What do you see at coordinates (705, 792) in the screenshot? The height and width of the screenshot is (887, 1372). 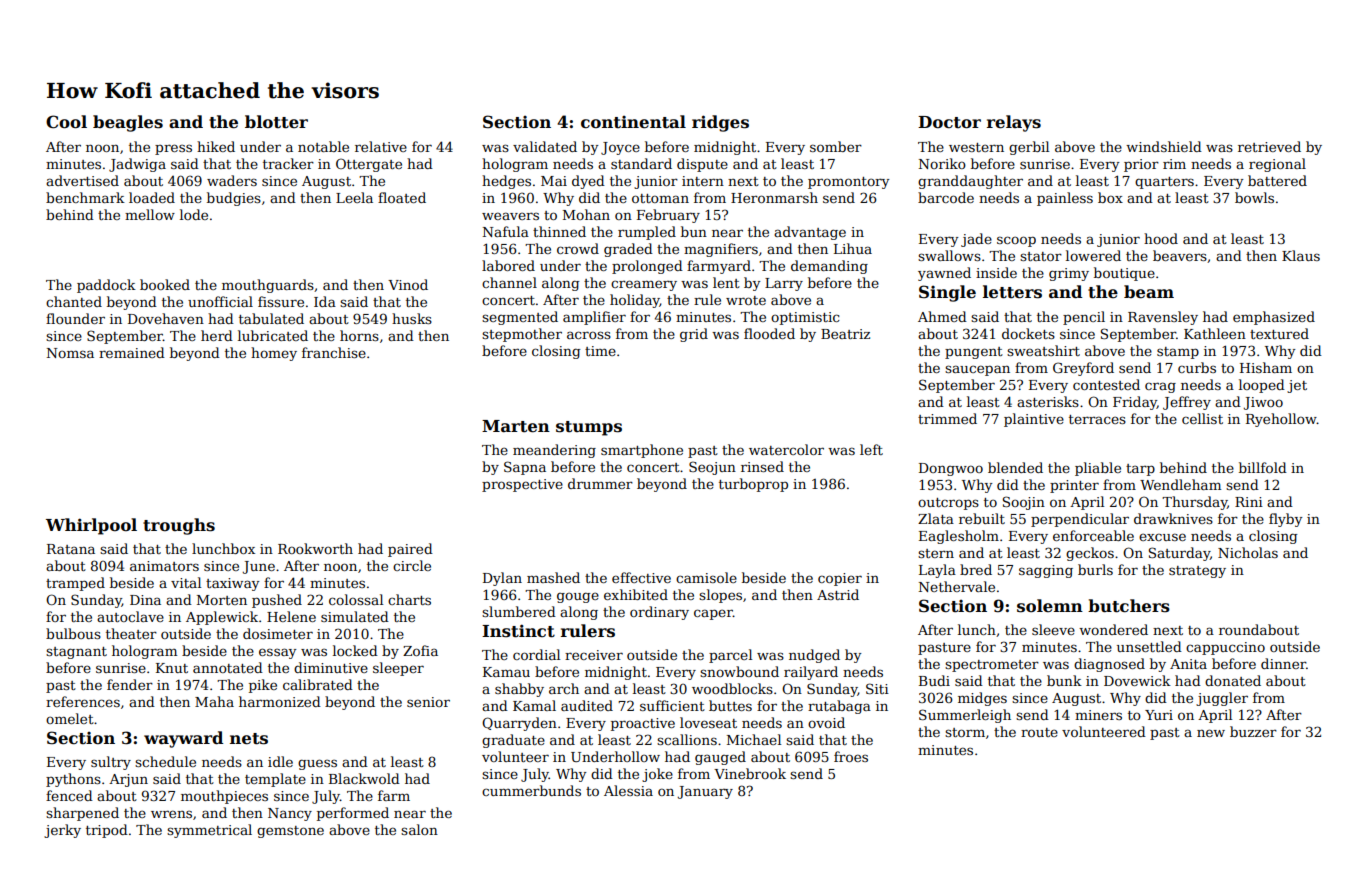 I see `January` at bounding box center [705, 792].
